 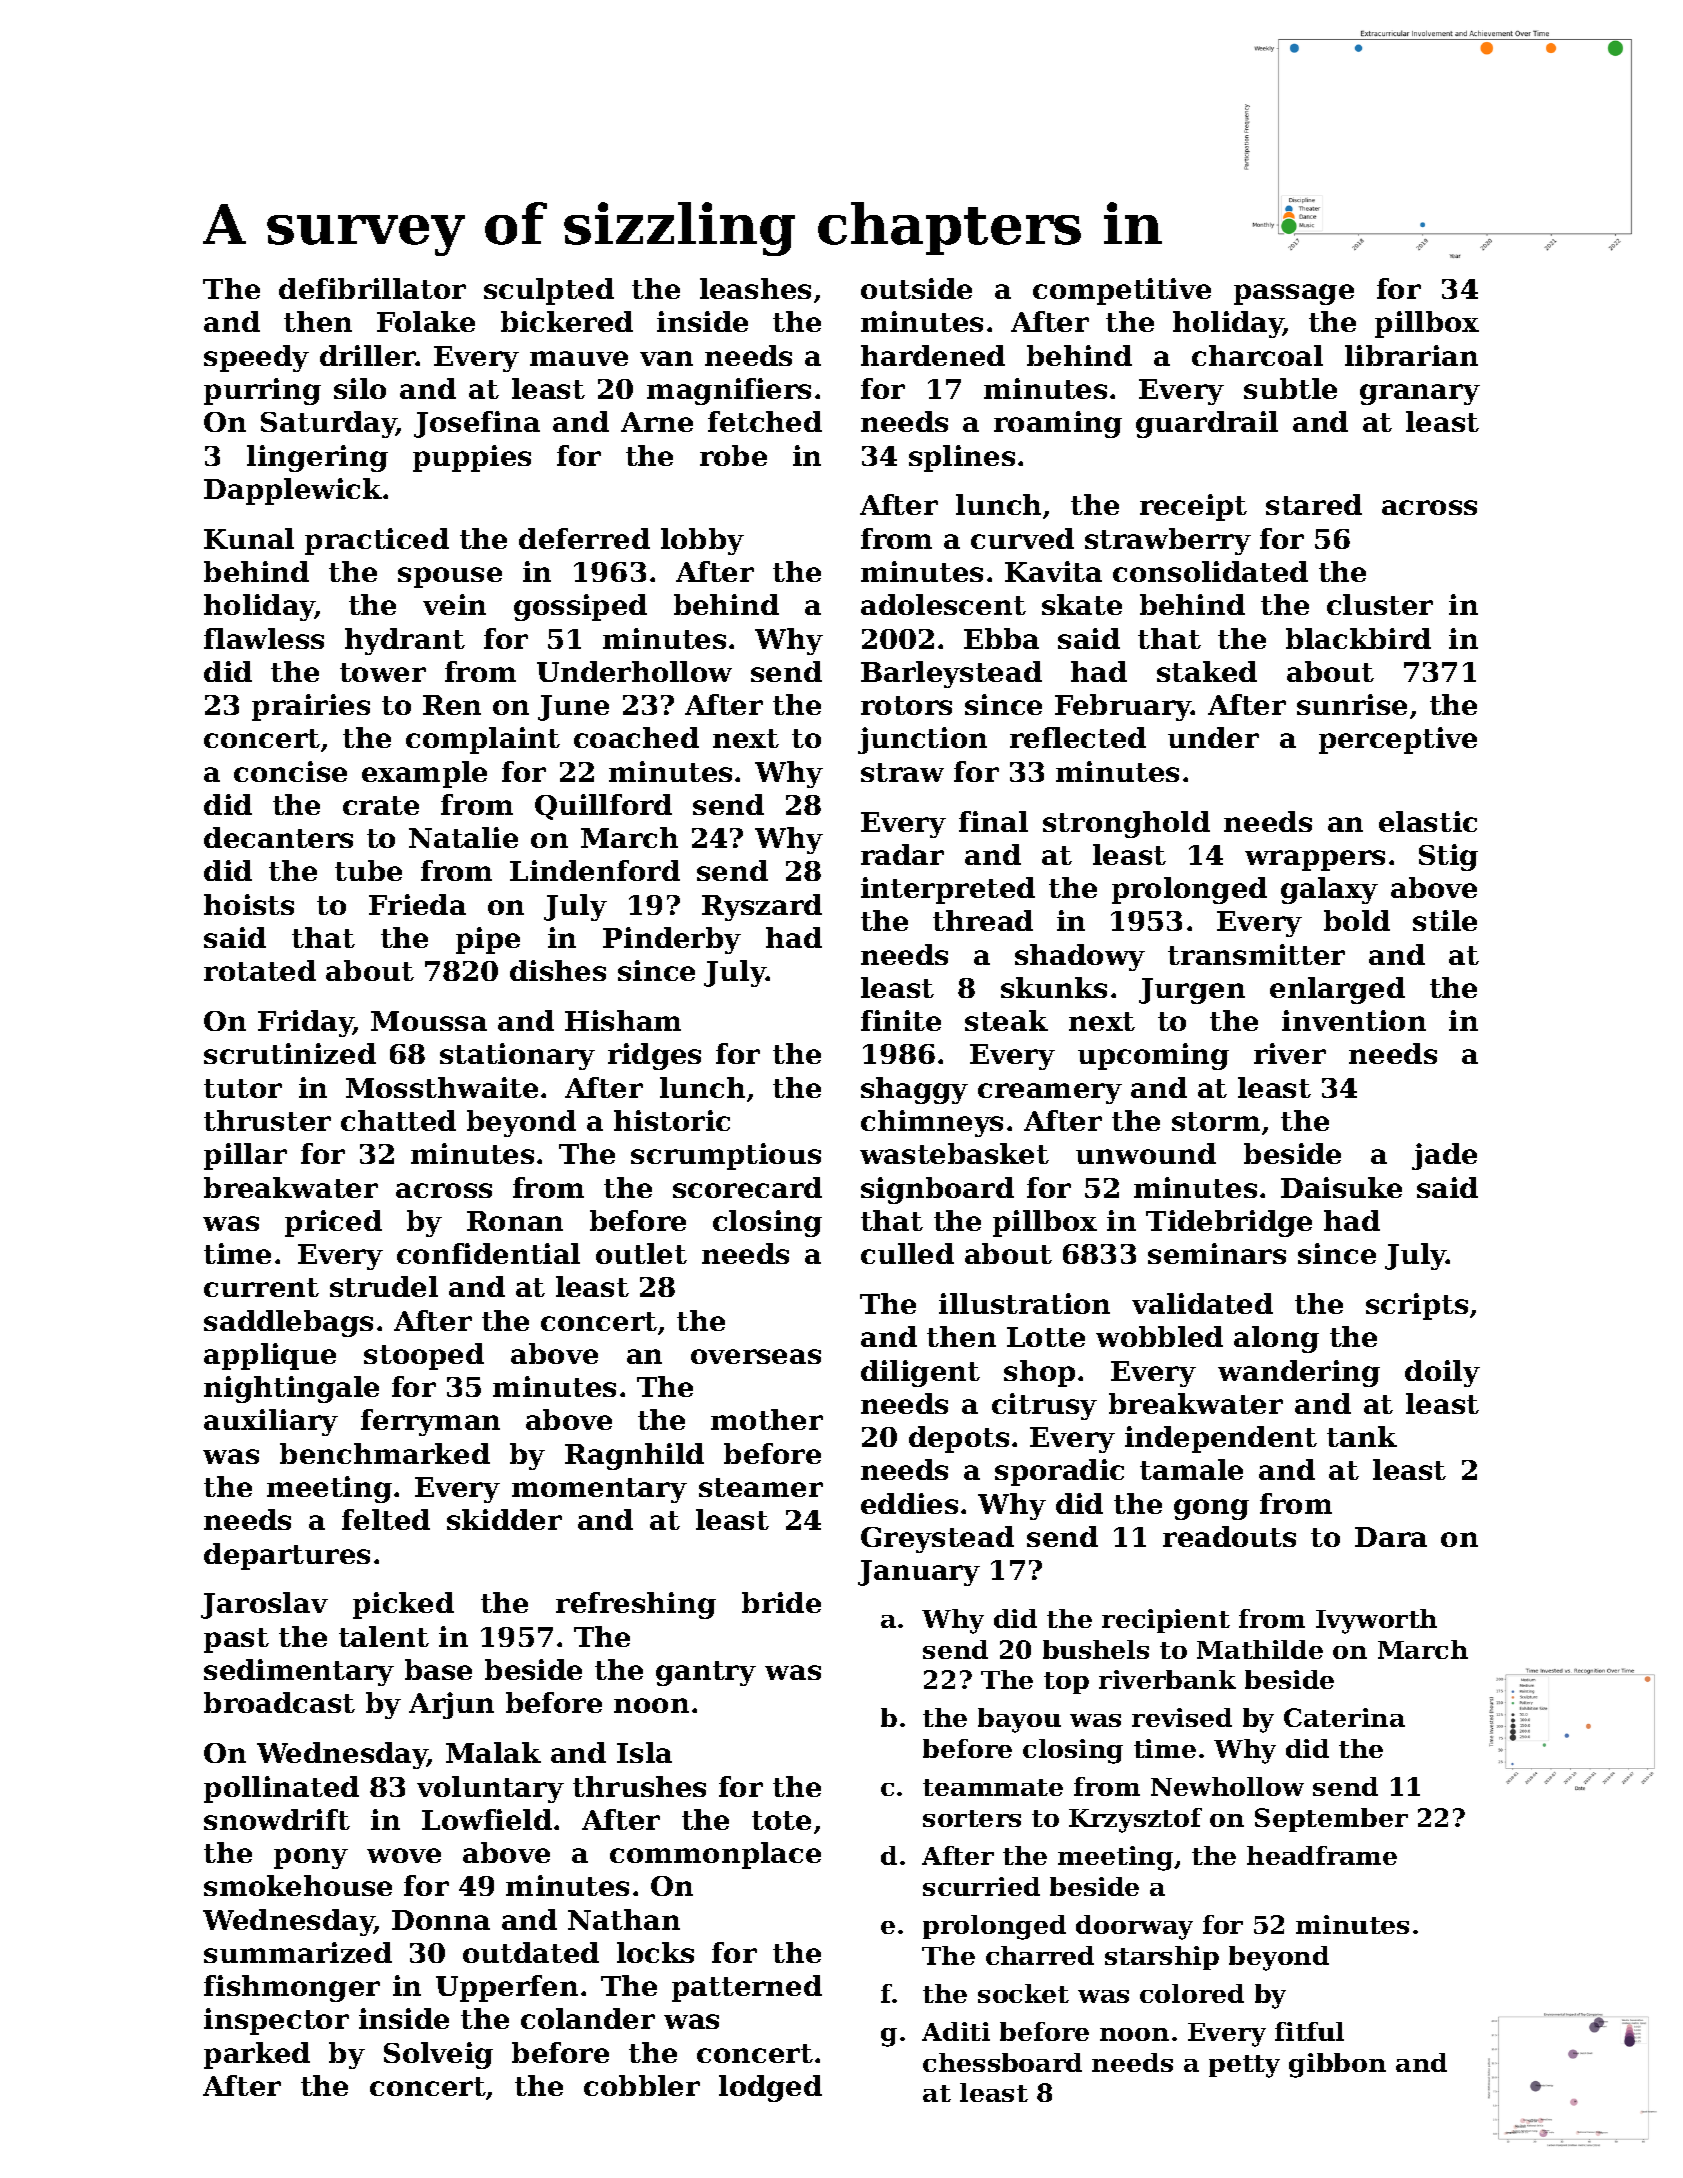 I want to click on parked, so click(x=257, y=2055).
